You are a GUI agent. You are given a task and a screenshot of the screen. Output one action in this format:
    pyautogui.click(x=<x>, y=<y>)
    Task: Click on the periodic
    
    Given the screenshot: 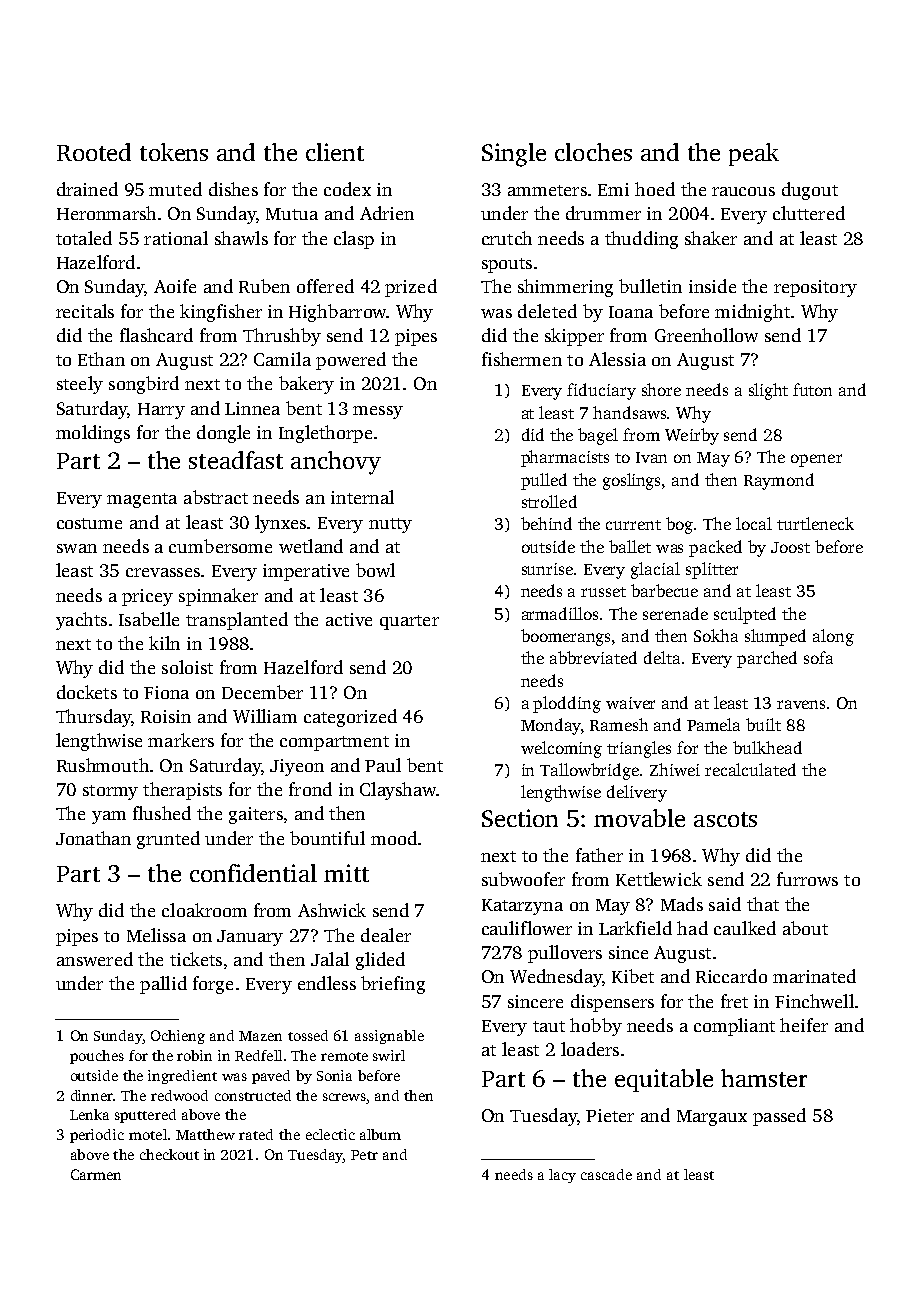 What is the action you would take?
    pyautogui.click(x=97, y=1136)
